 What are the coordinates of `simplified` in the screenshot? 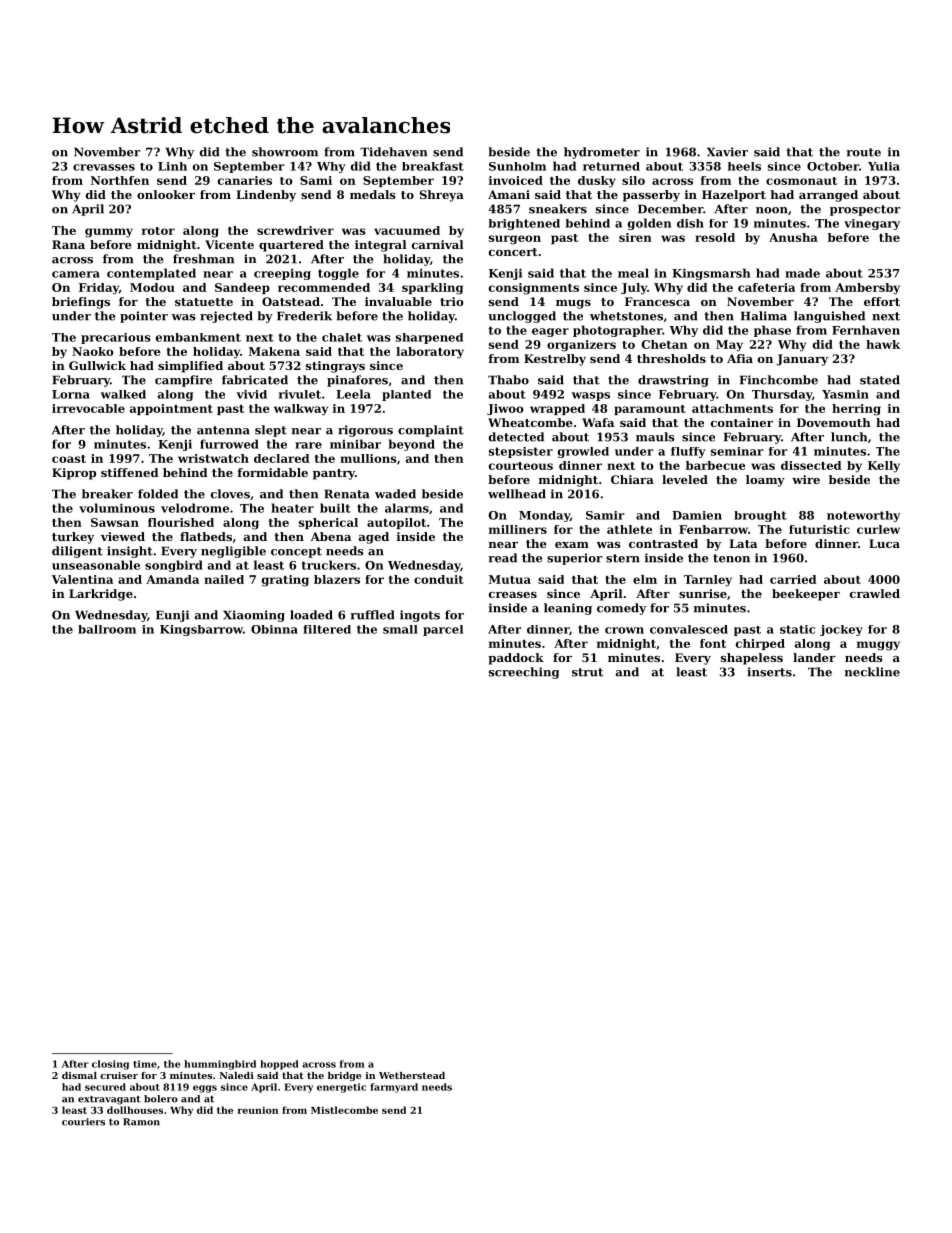 It's located at (190, 367).
